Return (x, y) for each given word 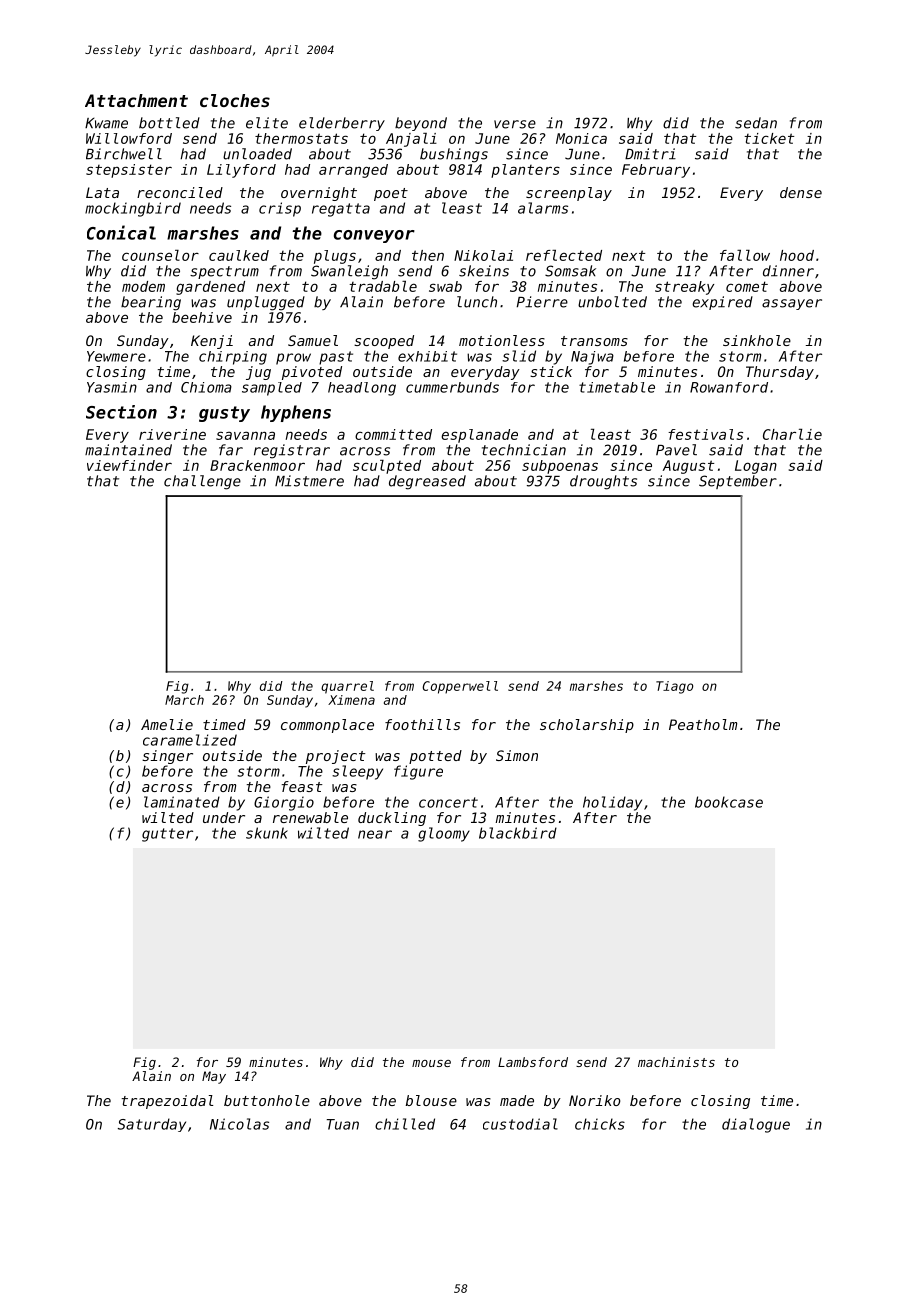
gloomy (444, 834)
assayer (792, 304)
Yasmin (112, 387)
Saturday (152, 1125)
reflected (564, 255)
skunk (267, 833)
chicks (600, 1124)
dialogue (756, 1125)
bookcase (729, 802)
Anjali (411, 140)
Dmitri (650, 154)
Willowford (129, 138)
